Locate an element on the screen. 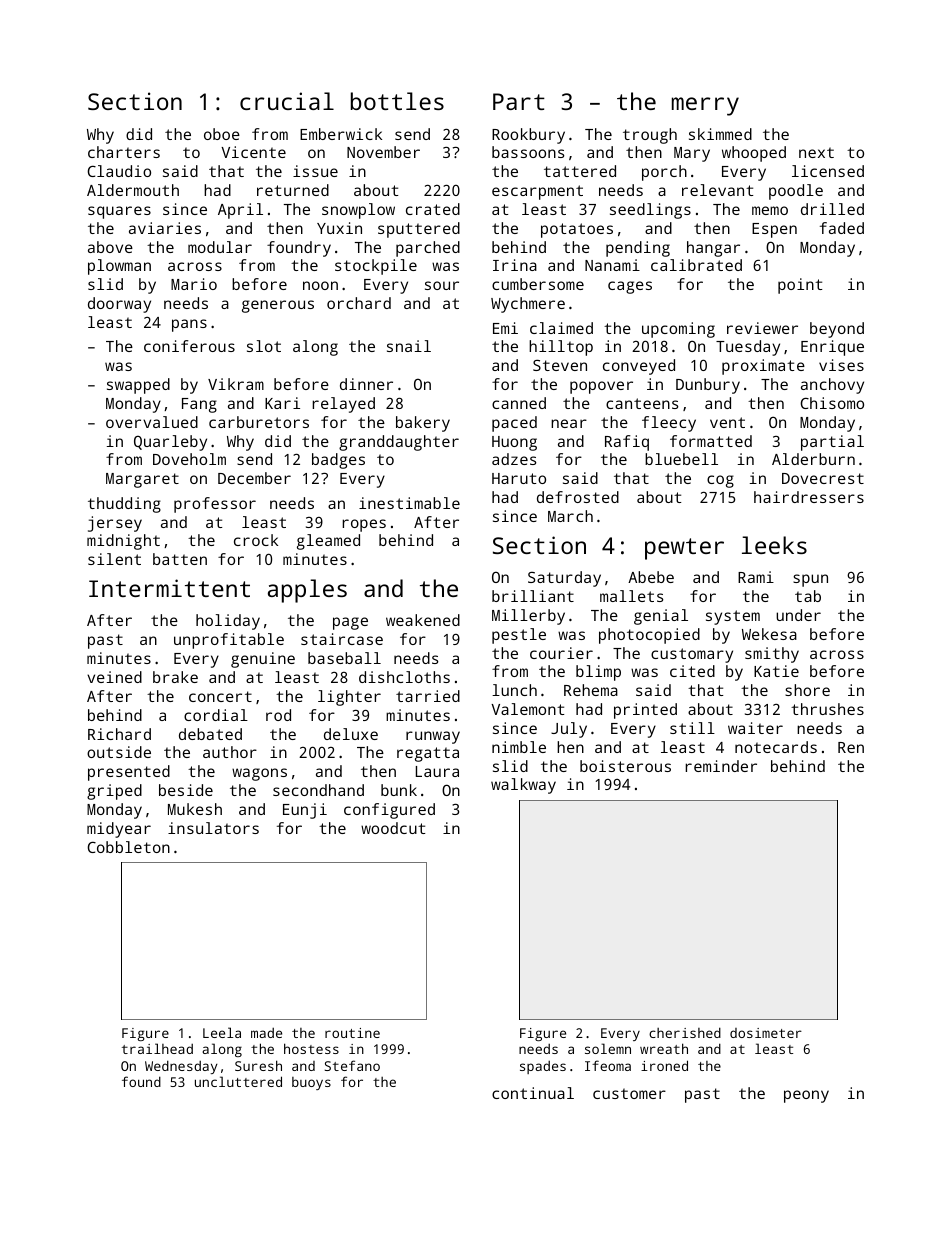  calibrated is located at coordinates (696, 265).
